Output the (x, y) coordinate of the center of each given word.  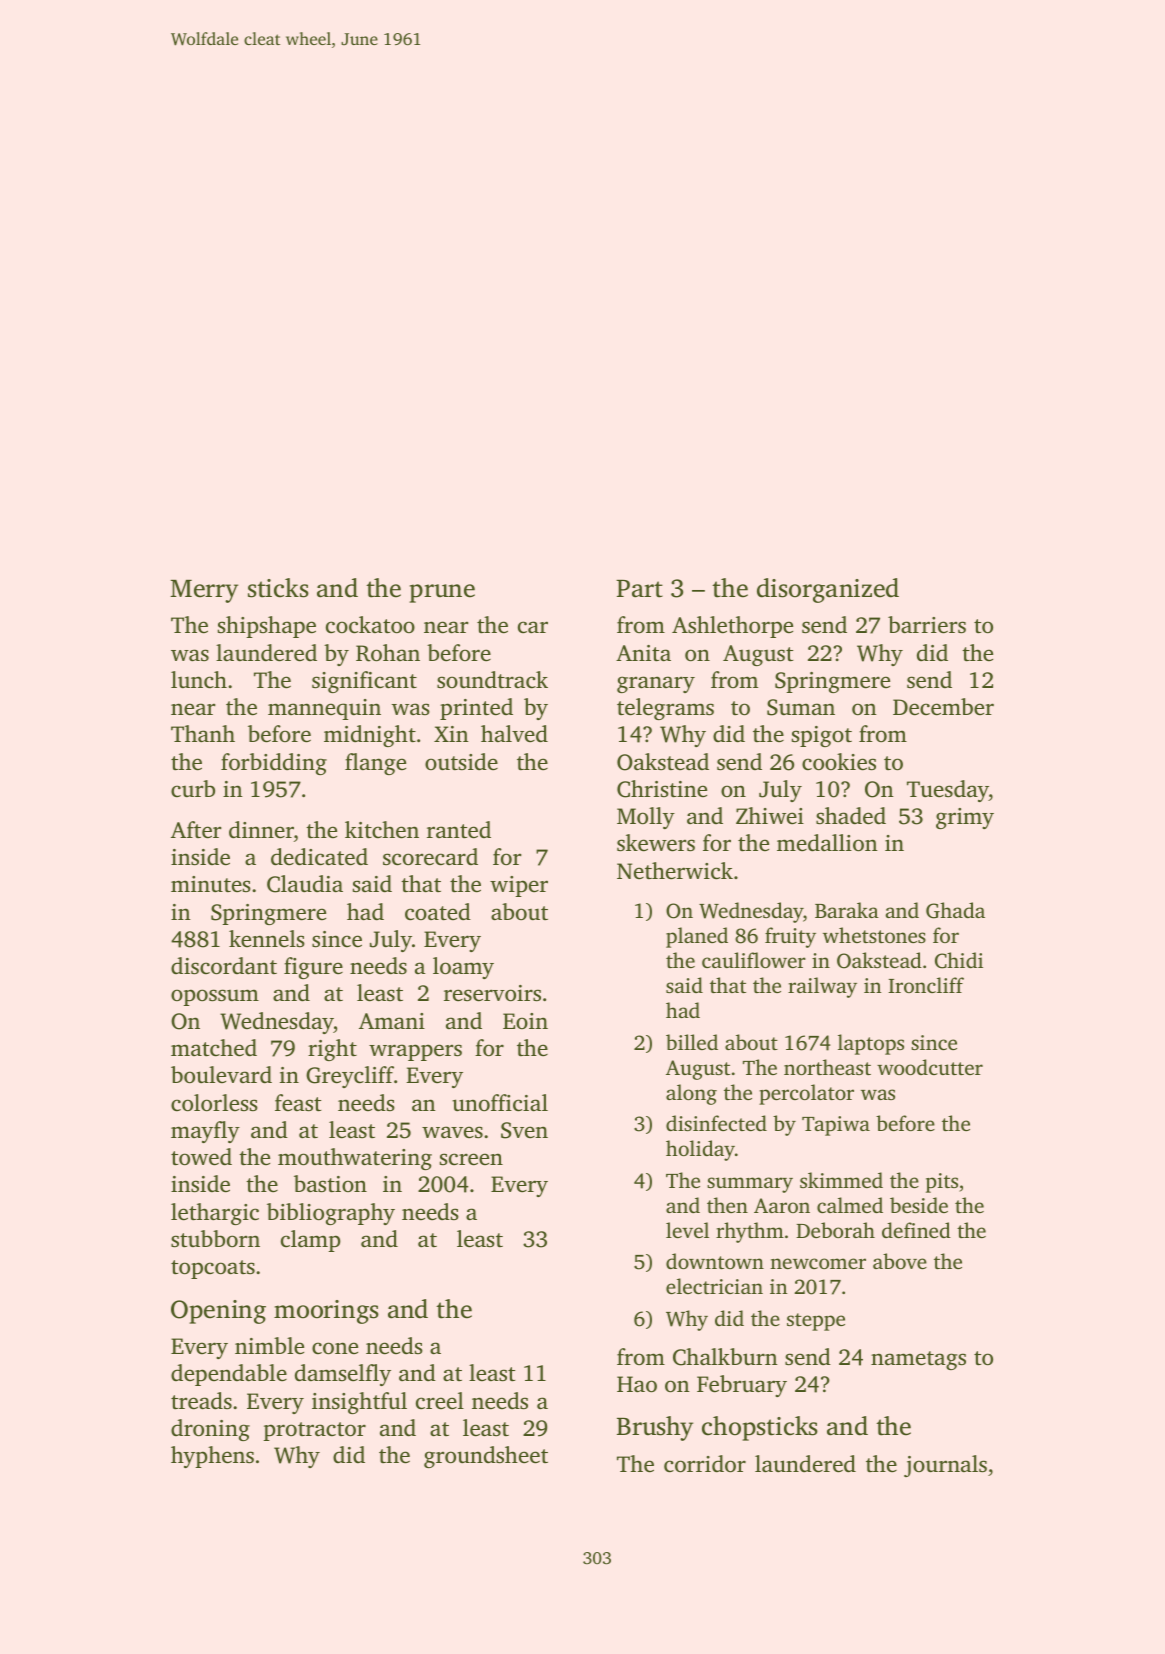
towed (201, 1157)
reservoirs (492, 993)
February (742, 1386)
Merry (204, 591)
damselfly (343, 1375)
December (943, 707)
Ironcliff (926, 985)
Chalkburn (725, 1357)
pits (942, 1183)
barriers (927, 625)
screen (471, 1159)
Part (639, 589)
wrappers (415, 1052)
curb (193, 788)
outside (461, 762)
